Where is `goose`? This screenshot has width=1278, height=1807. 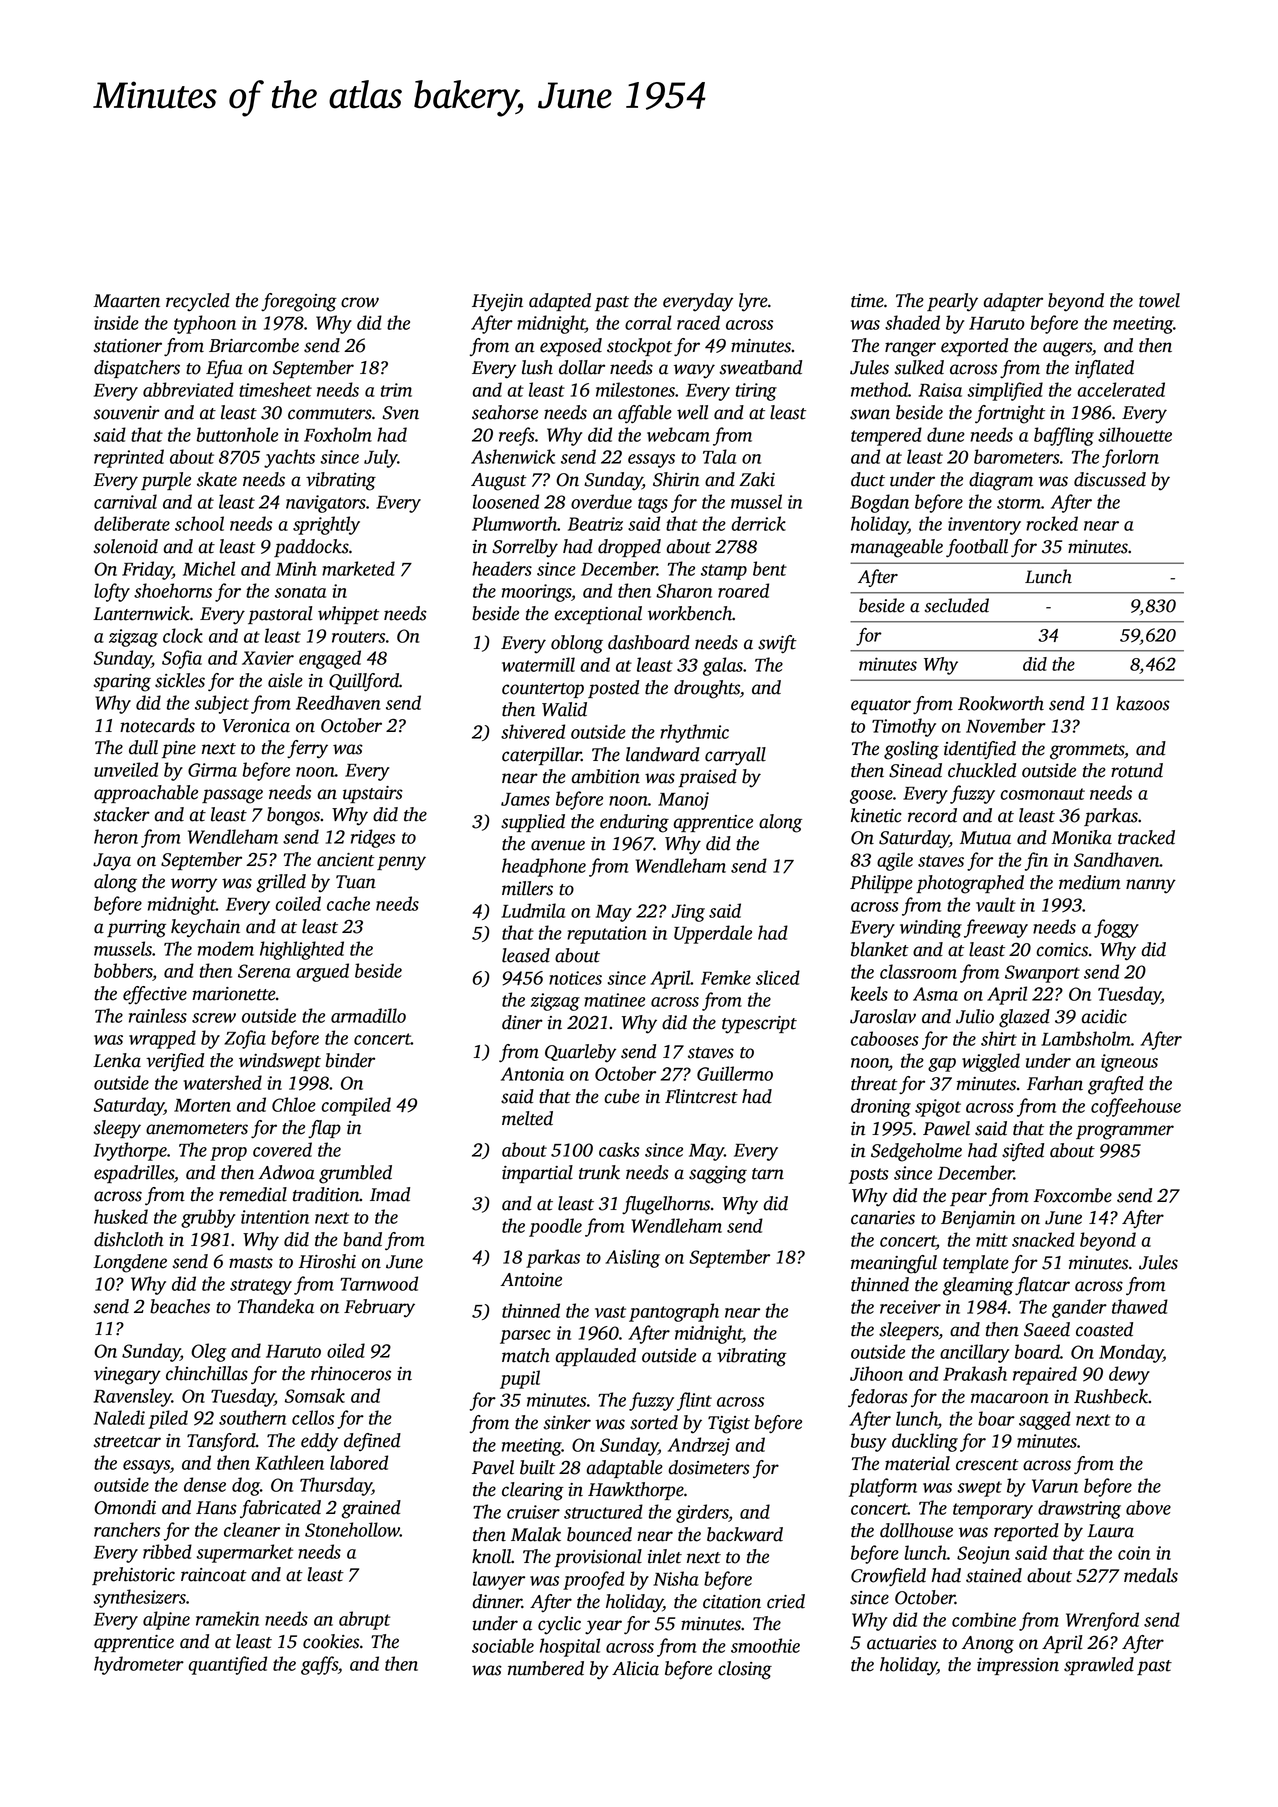
goose is located at coordinates (871, 797).
